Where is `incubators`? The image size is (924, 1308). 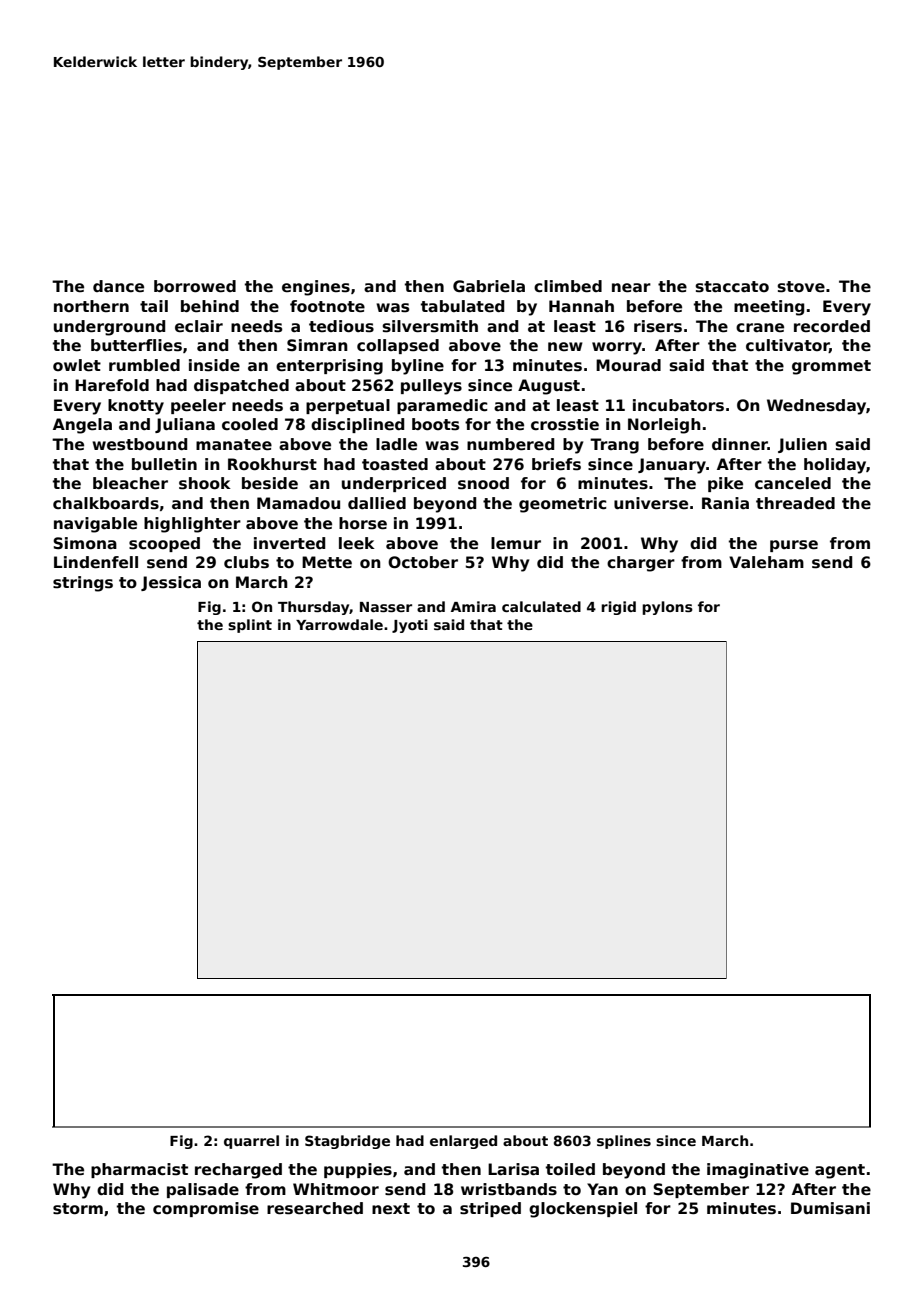
incubators is located at coordinates (678, 405).
